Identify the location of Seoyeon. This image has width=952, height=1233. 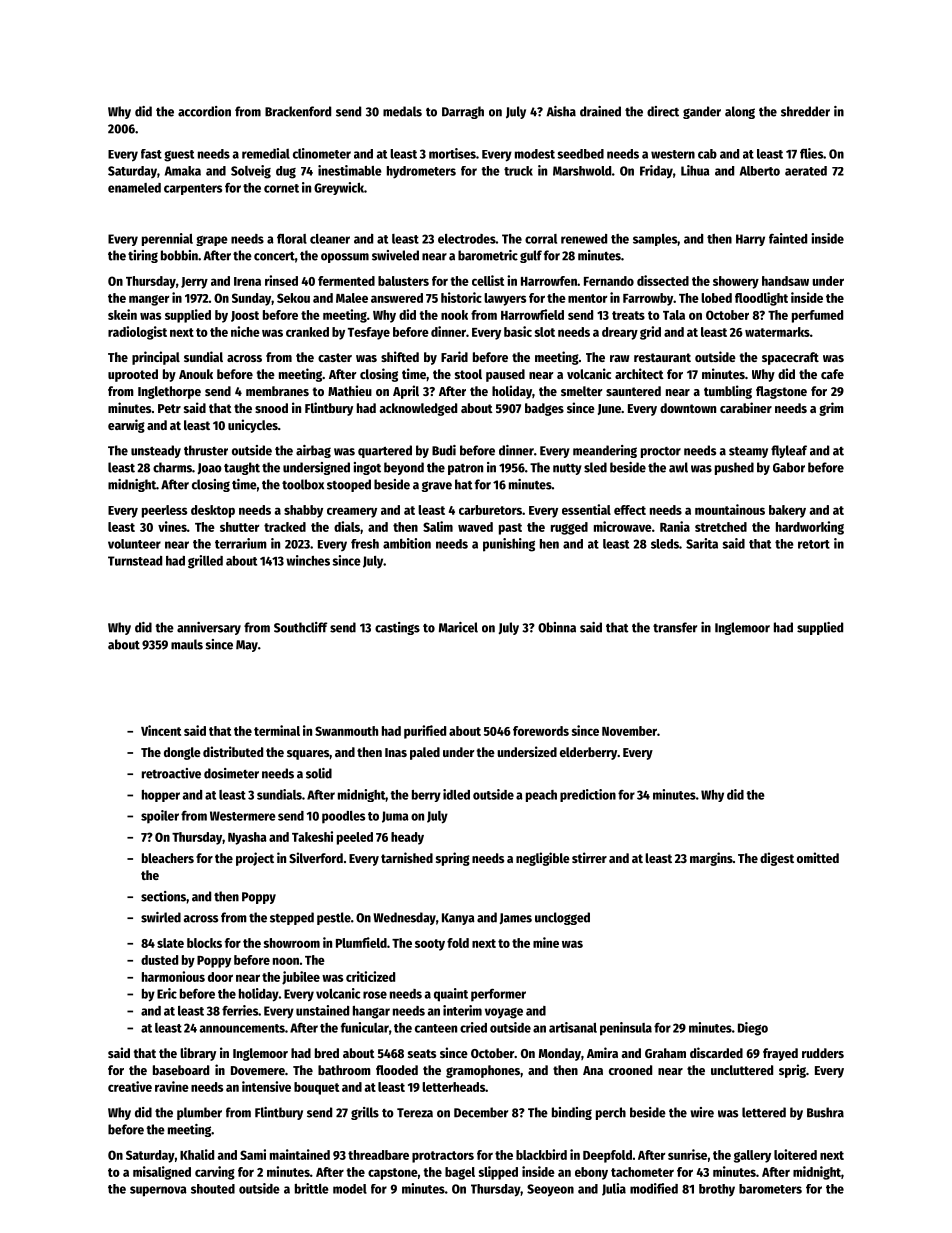
(550, 1190).
